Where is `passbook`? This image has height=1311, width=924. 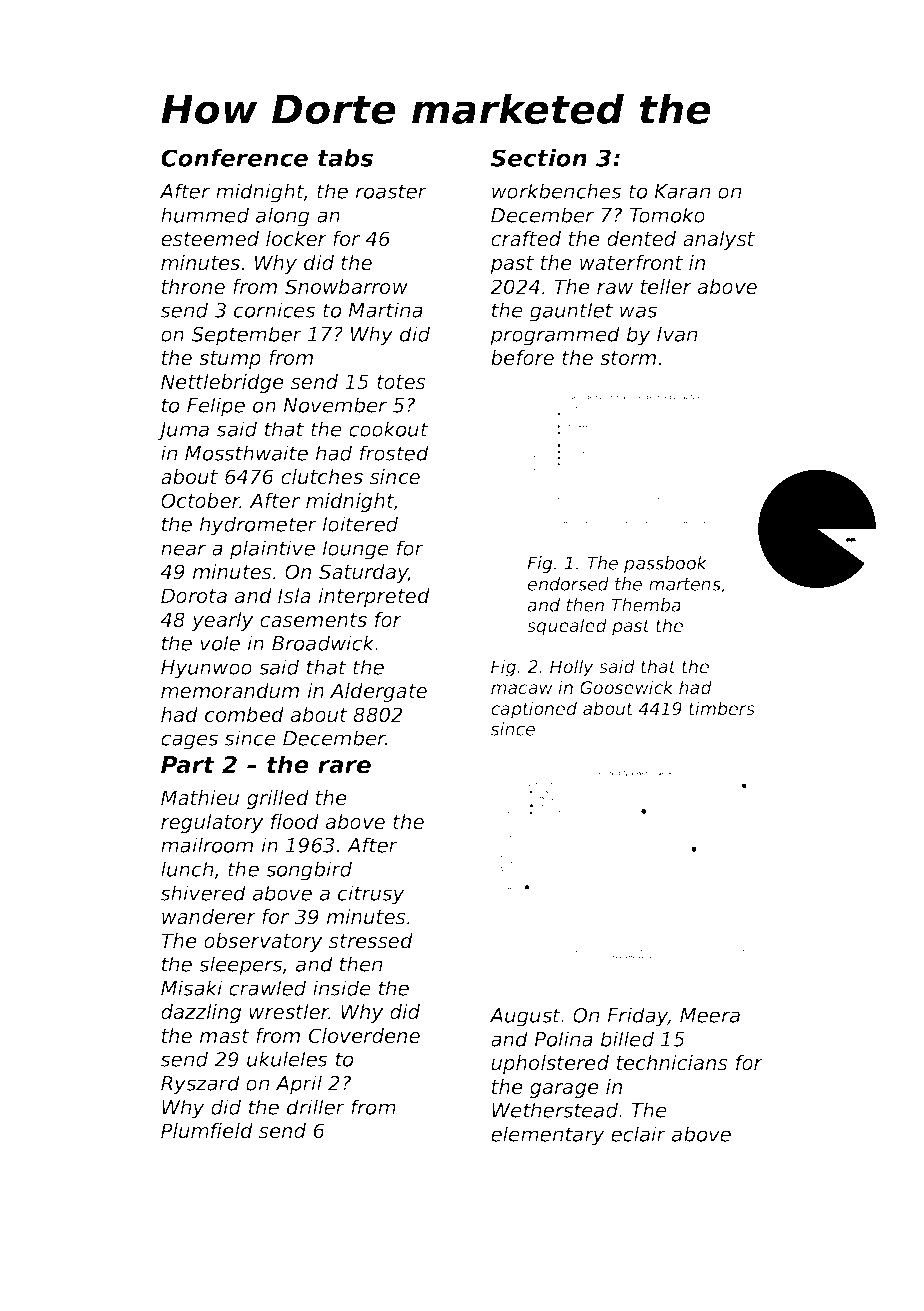
passbook is located at coordinates (665, 564).
